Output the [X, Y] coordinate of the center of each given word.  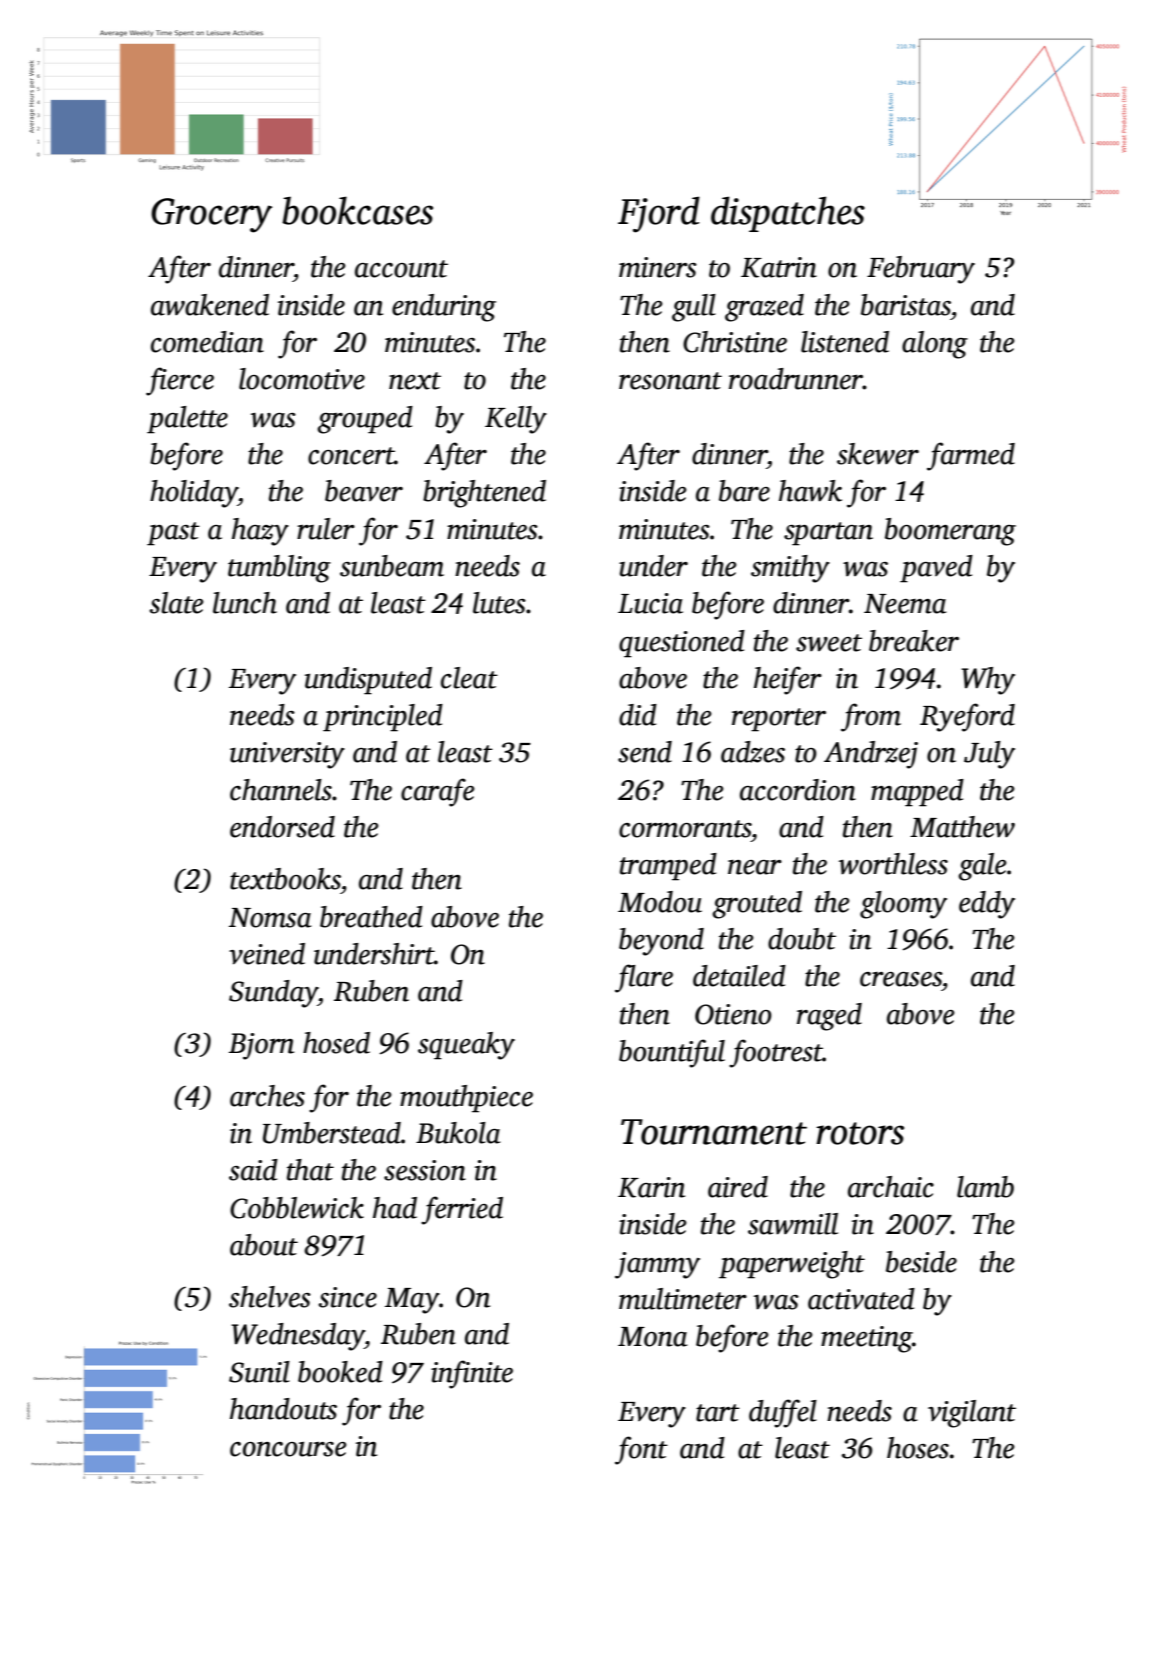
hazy [260, 532]
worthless [893, 864]
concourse [288, 1449]
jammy [657, 1265]
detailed [739, 976]
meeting [867, 1339]
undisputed [368, 681]
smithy [790, 569]
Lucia [650, 603]
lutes [499, 603]
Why [988, 681]
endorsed [282, 827]
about [264, 1245]
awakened [210, 305]
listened [845, 342]
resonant [670, 381]
